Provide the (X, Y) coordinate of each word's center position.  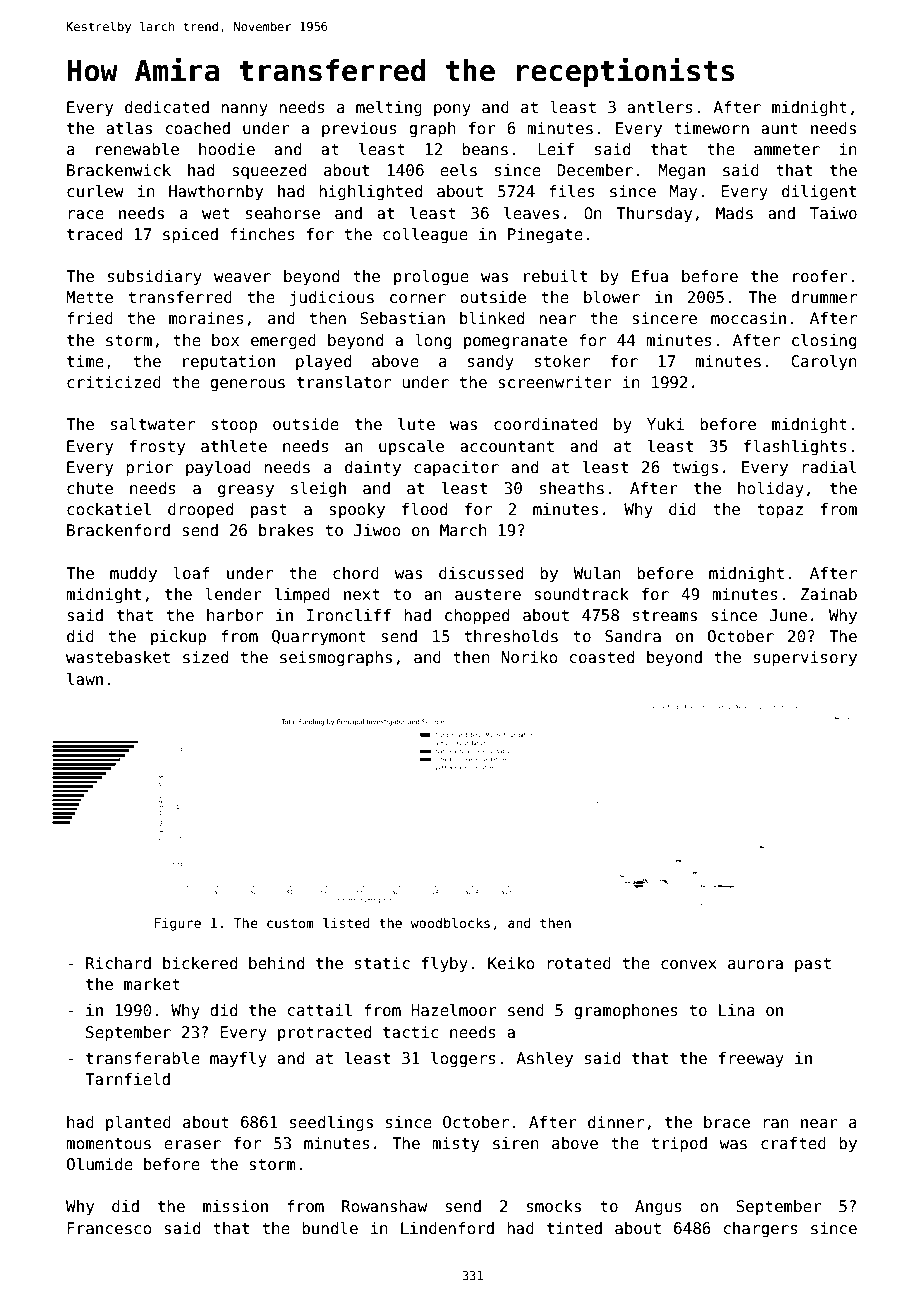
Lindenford (447, 1228)
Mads (734, 213)
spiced (190, 235)
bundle (330, 1228)
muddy (133, 574)
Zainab (829, 594)
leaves (531, 213)
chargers (761, 1229)
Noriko (529, 657)
